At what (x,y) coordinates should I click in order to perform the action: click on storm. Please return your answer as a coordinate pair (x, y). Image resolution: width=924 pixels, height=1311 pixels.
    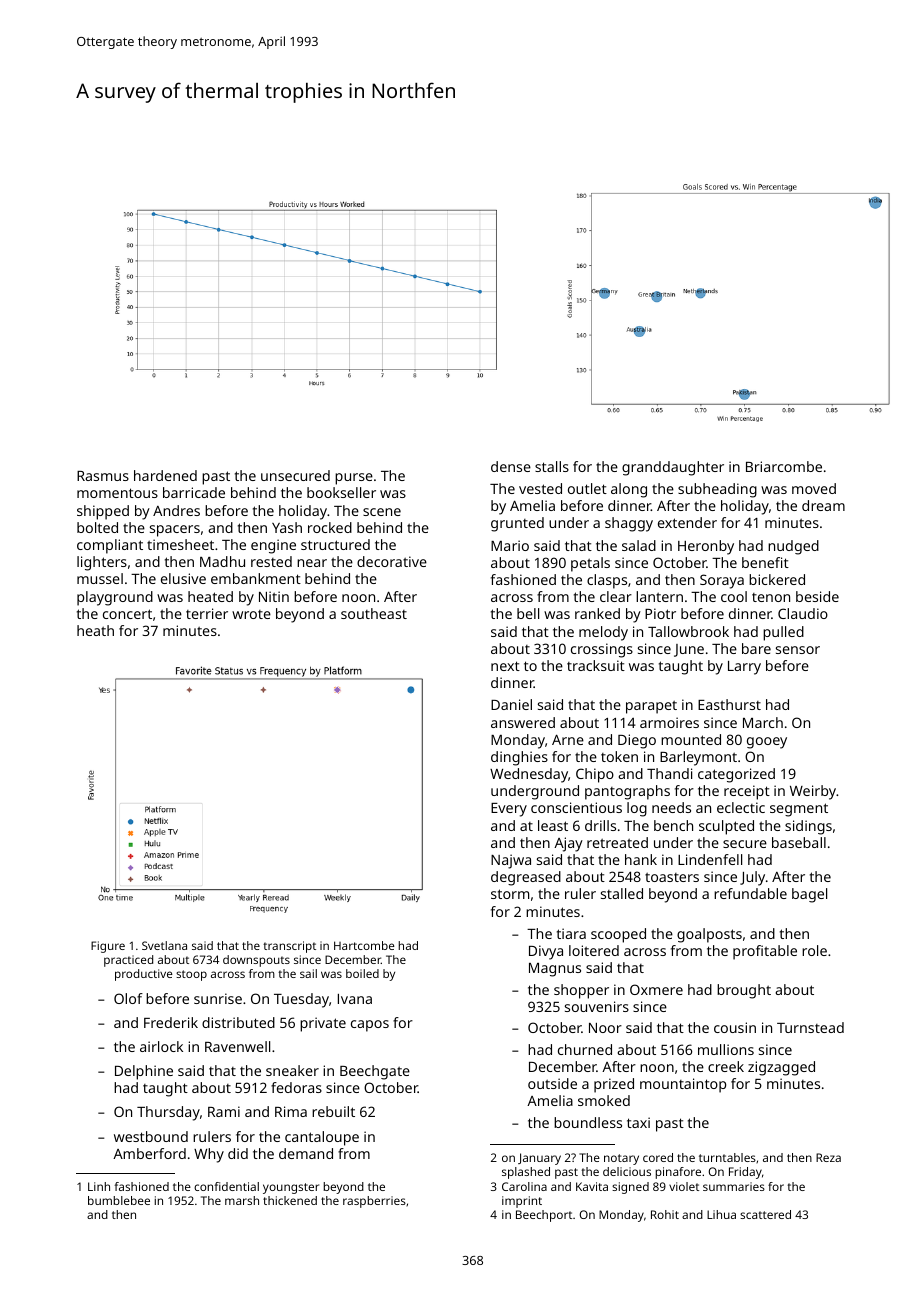
    Looking at the image, I should click on (510, 894).
